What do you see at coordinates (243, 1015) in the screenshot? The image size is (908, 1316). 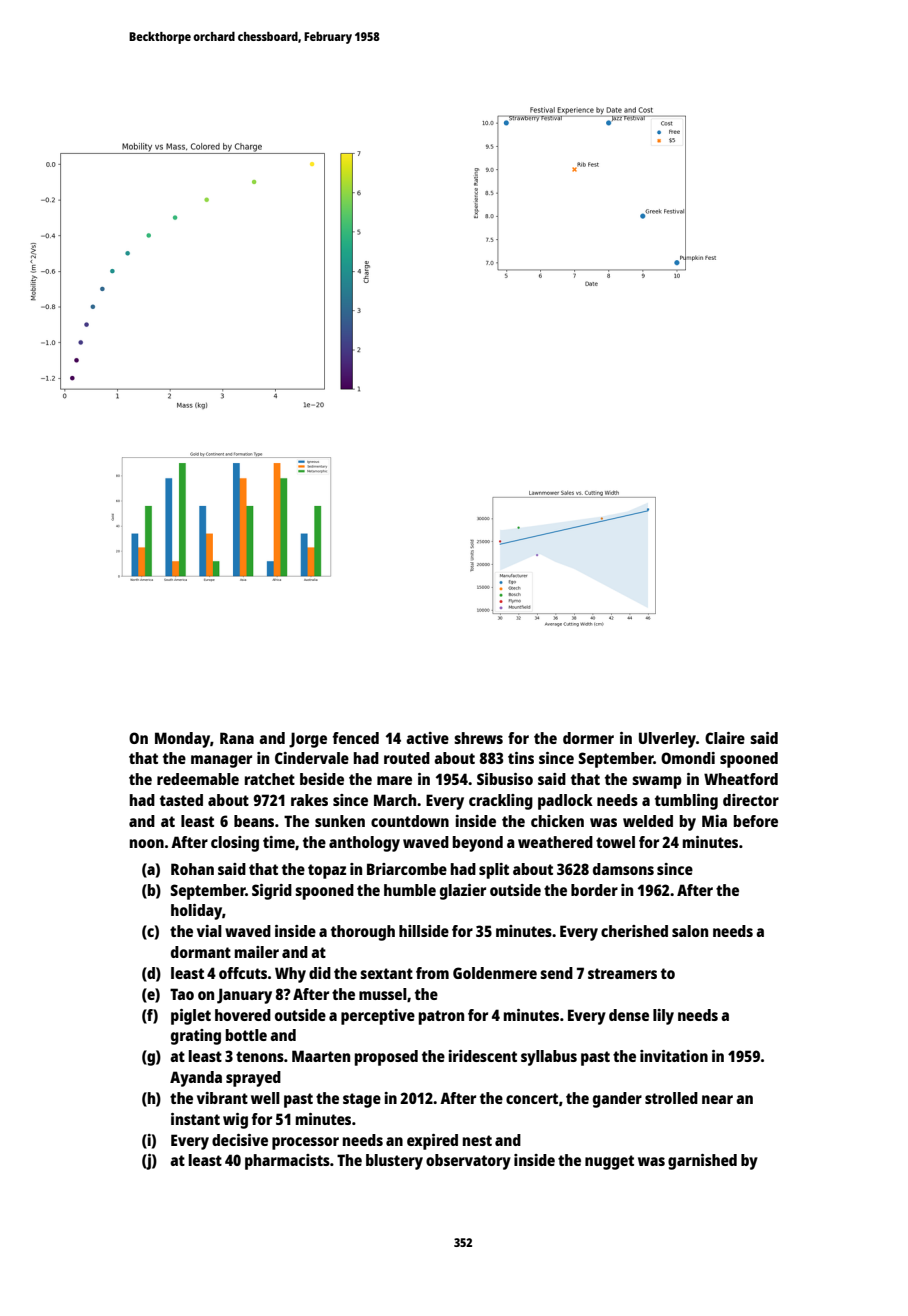 I see `hovered` at bounding box center [243, 1015].
